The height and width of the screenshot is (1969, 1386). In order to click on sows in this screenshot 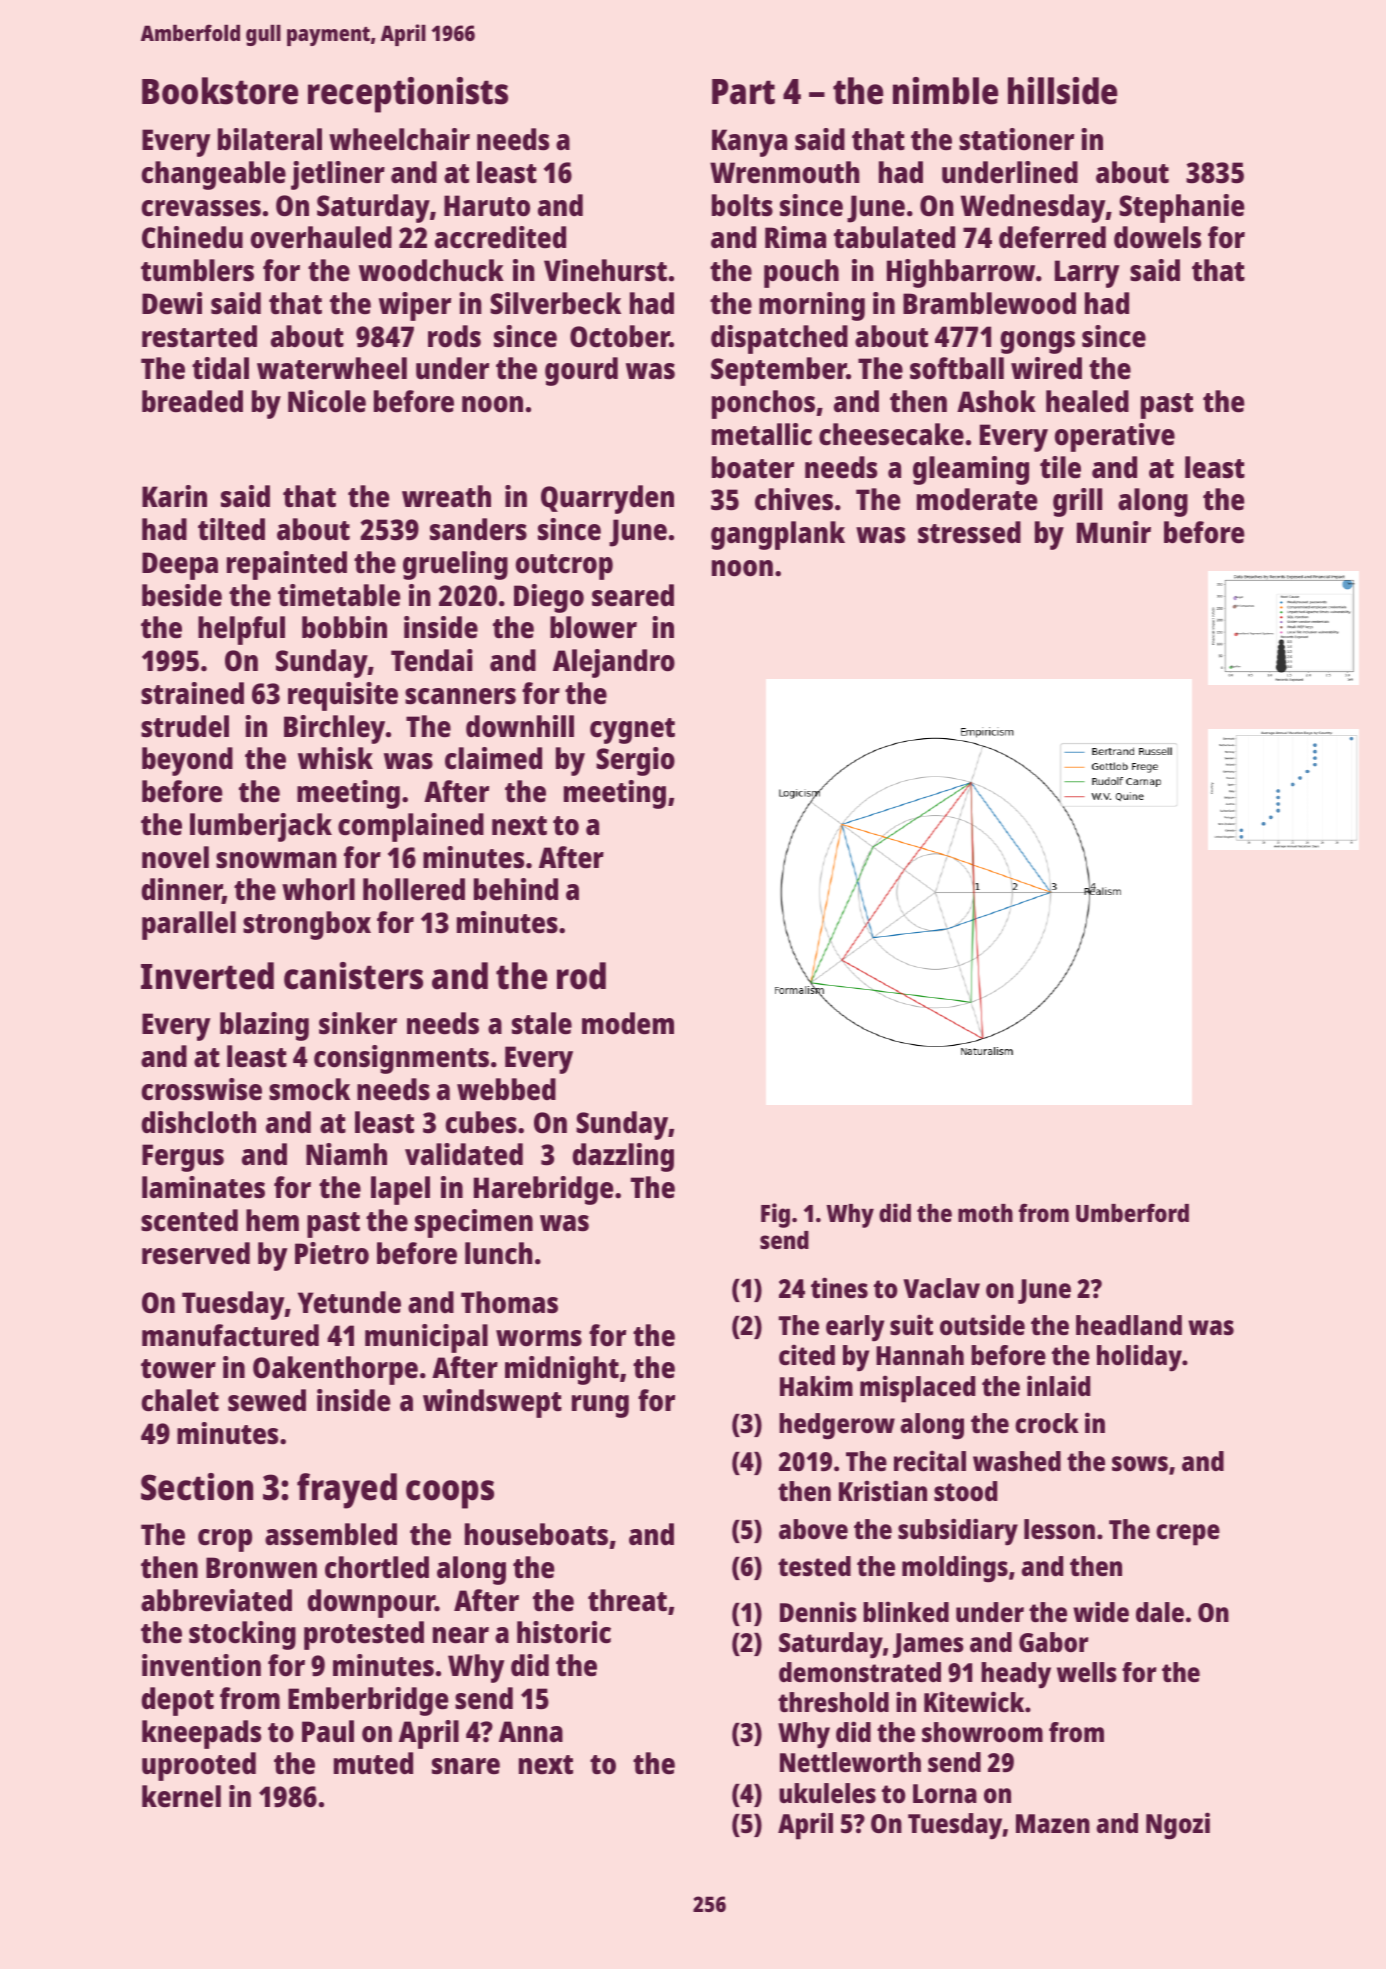, I will do `click(1140, 1464)`.
